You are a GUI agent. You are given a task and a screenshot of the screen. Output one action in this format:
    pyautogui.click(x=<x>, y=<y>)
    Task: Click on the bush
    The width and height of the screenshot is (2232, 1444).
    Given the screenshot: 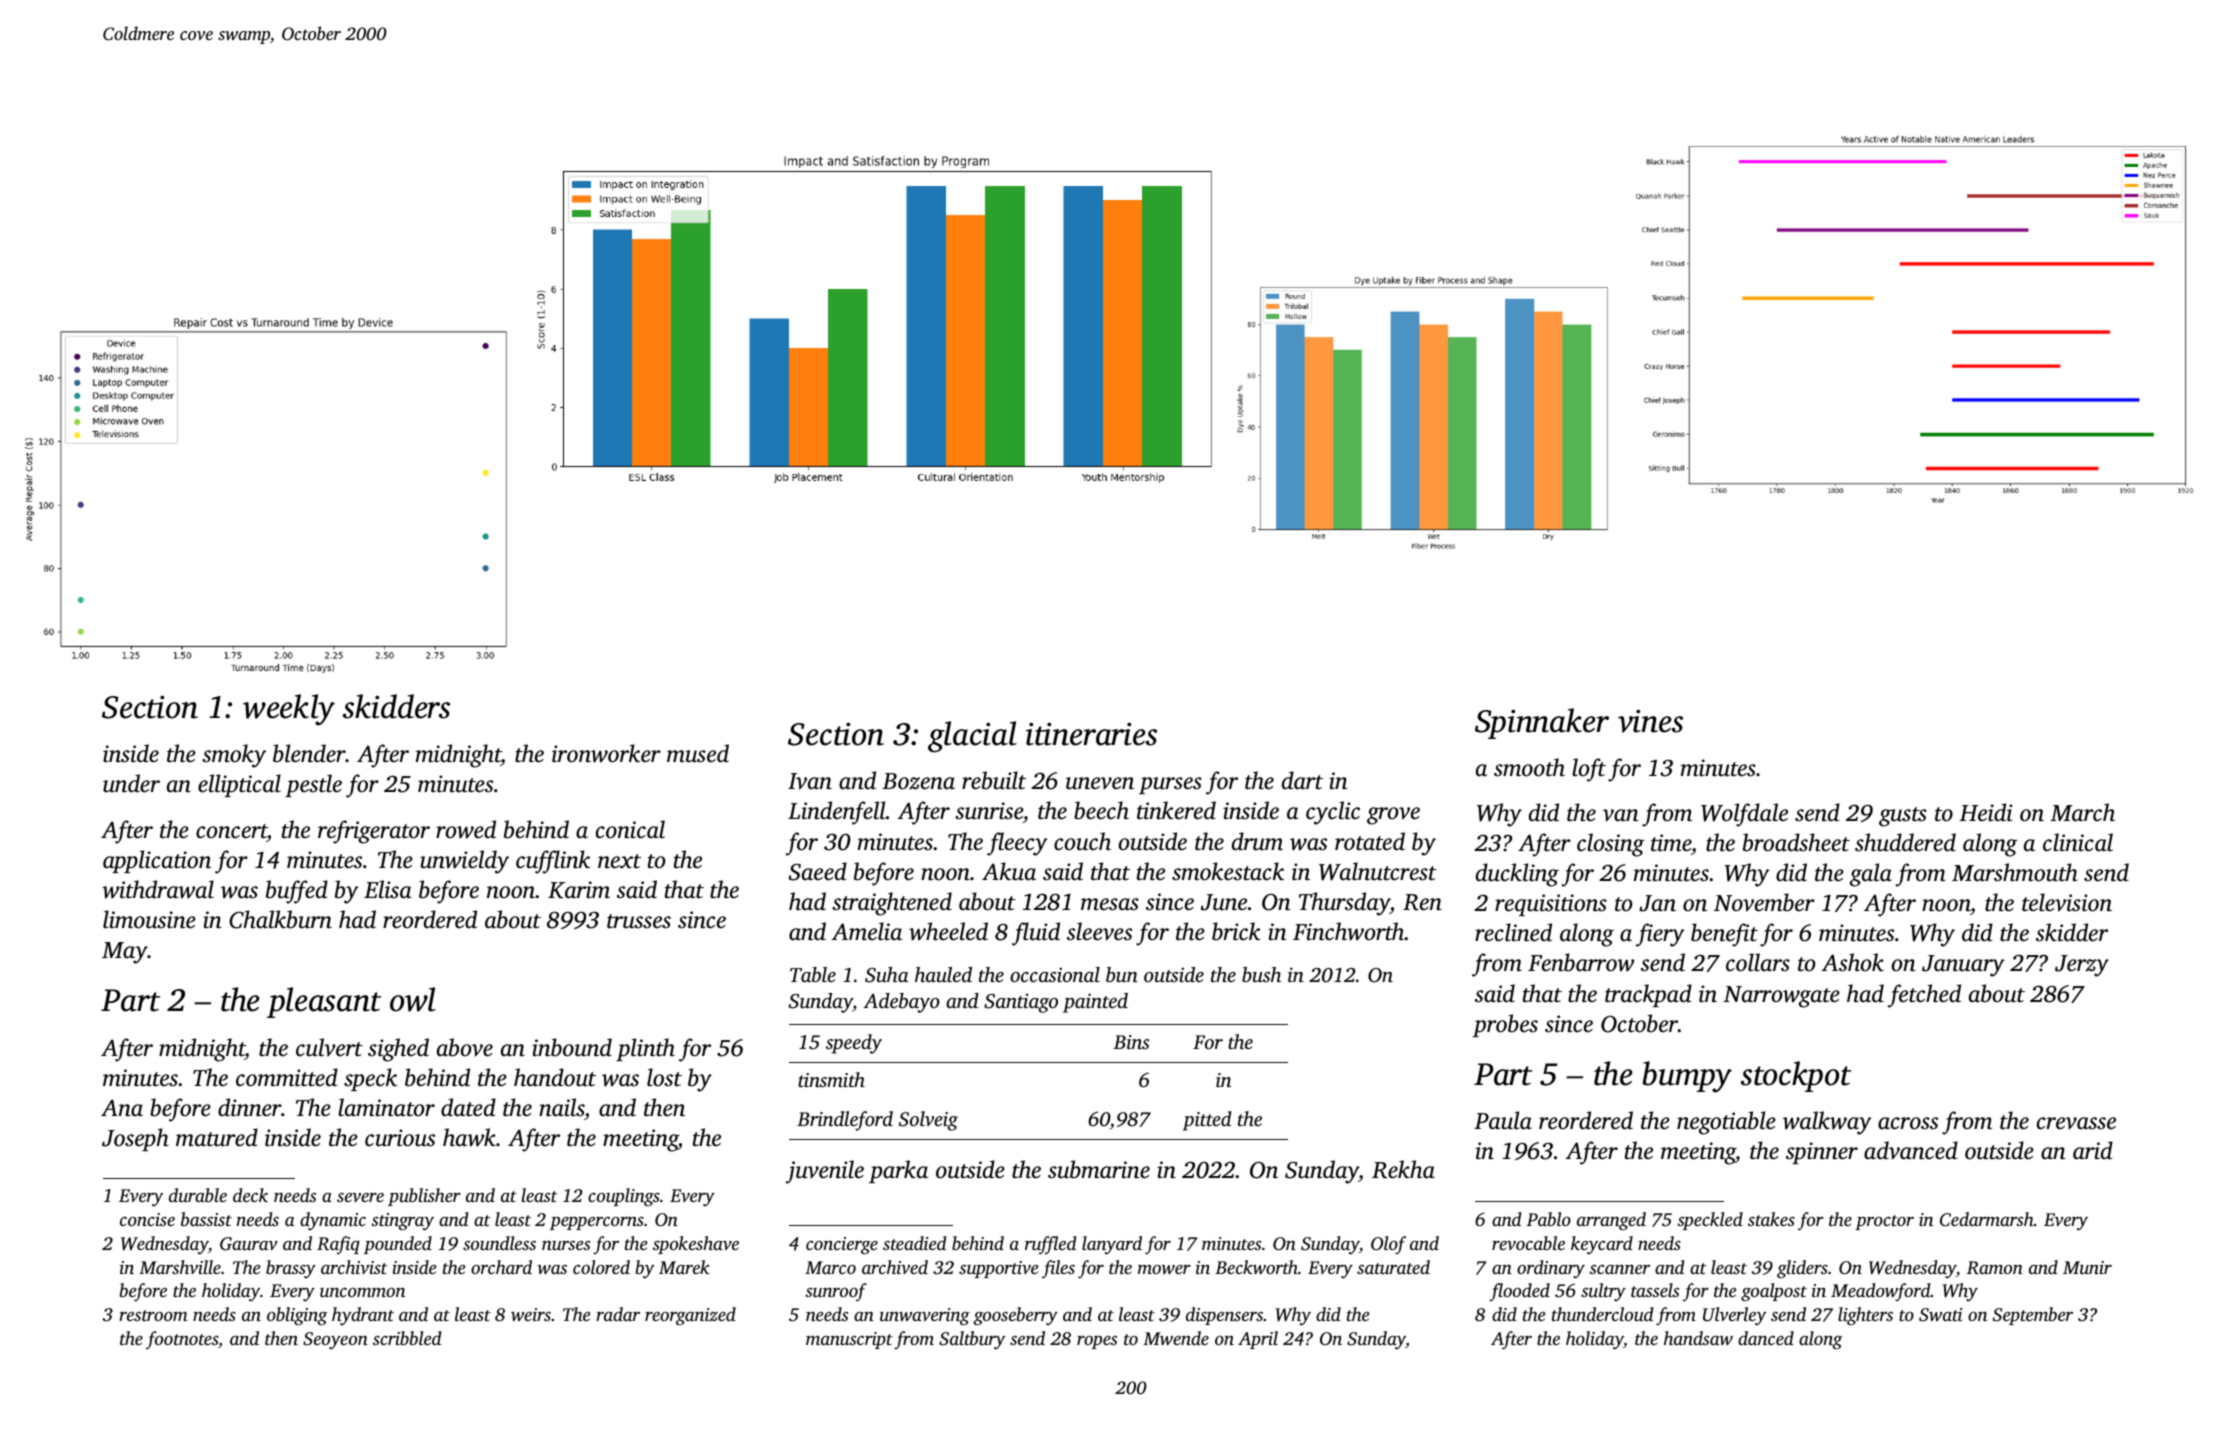 What is the action you would take?
    pyautogui.click(x=1261, y=974)
